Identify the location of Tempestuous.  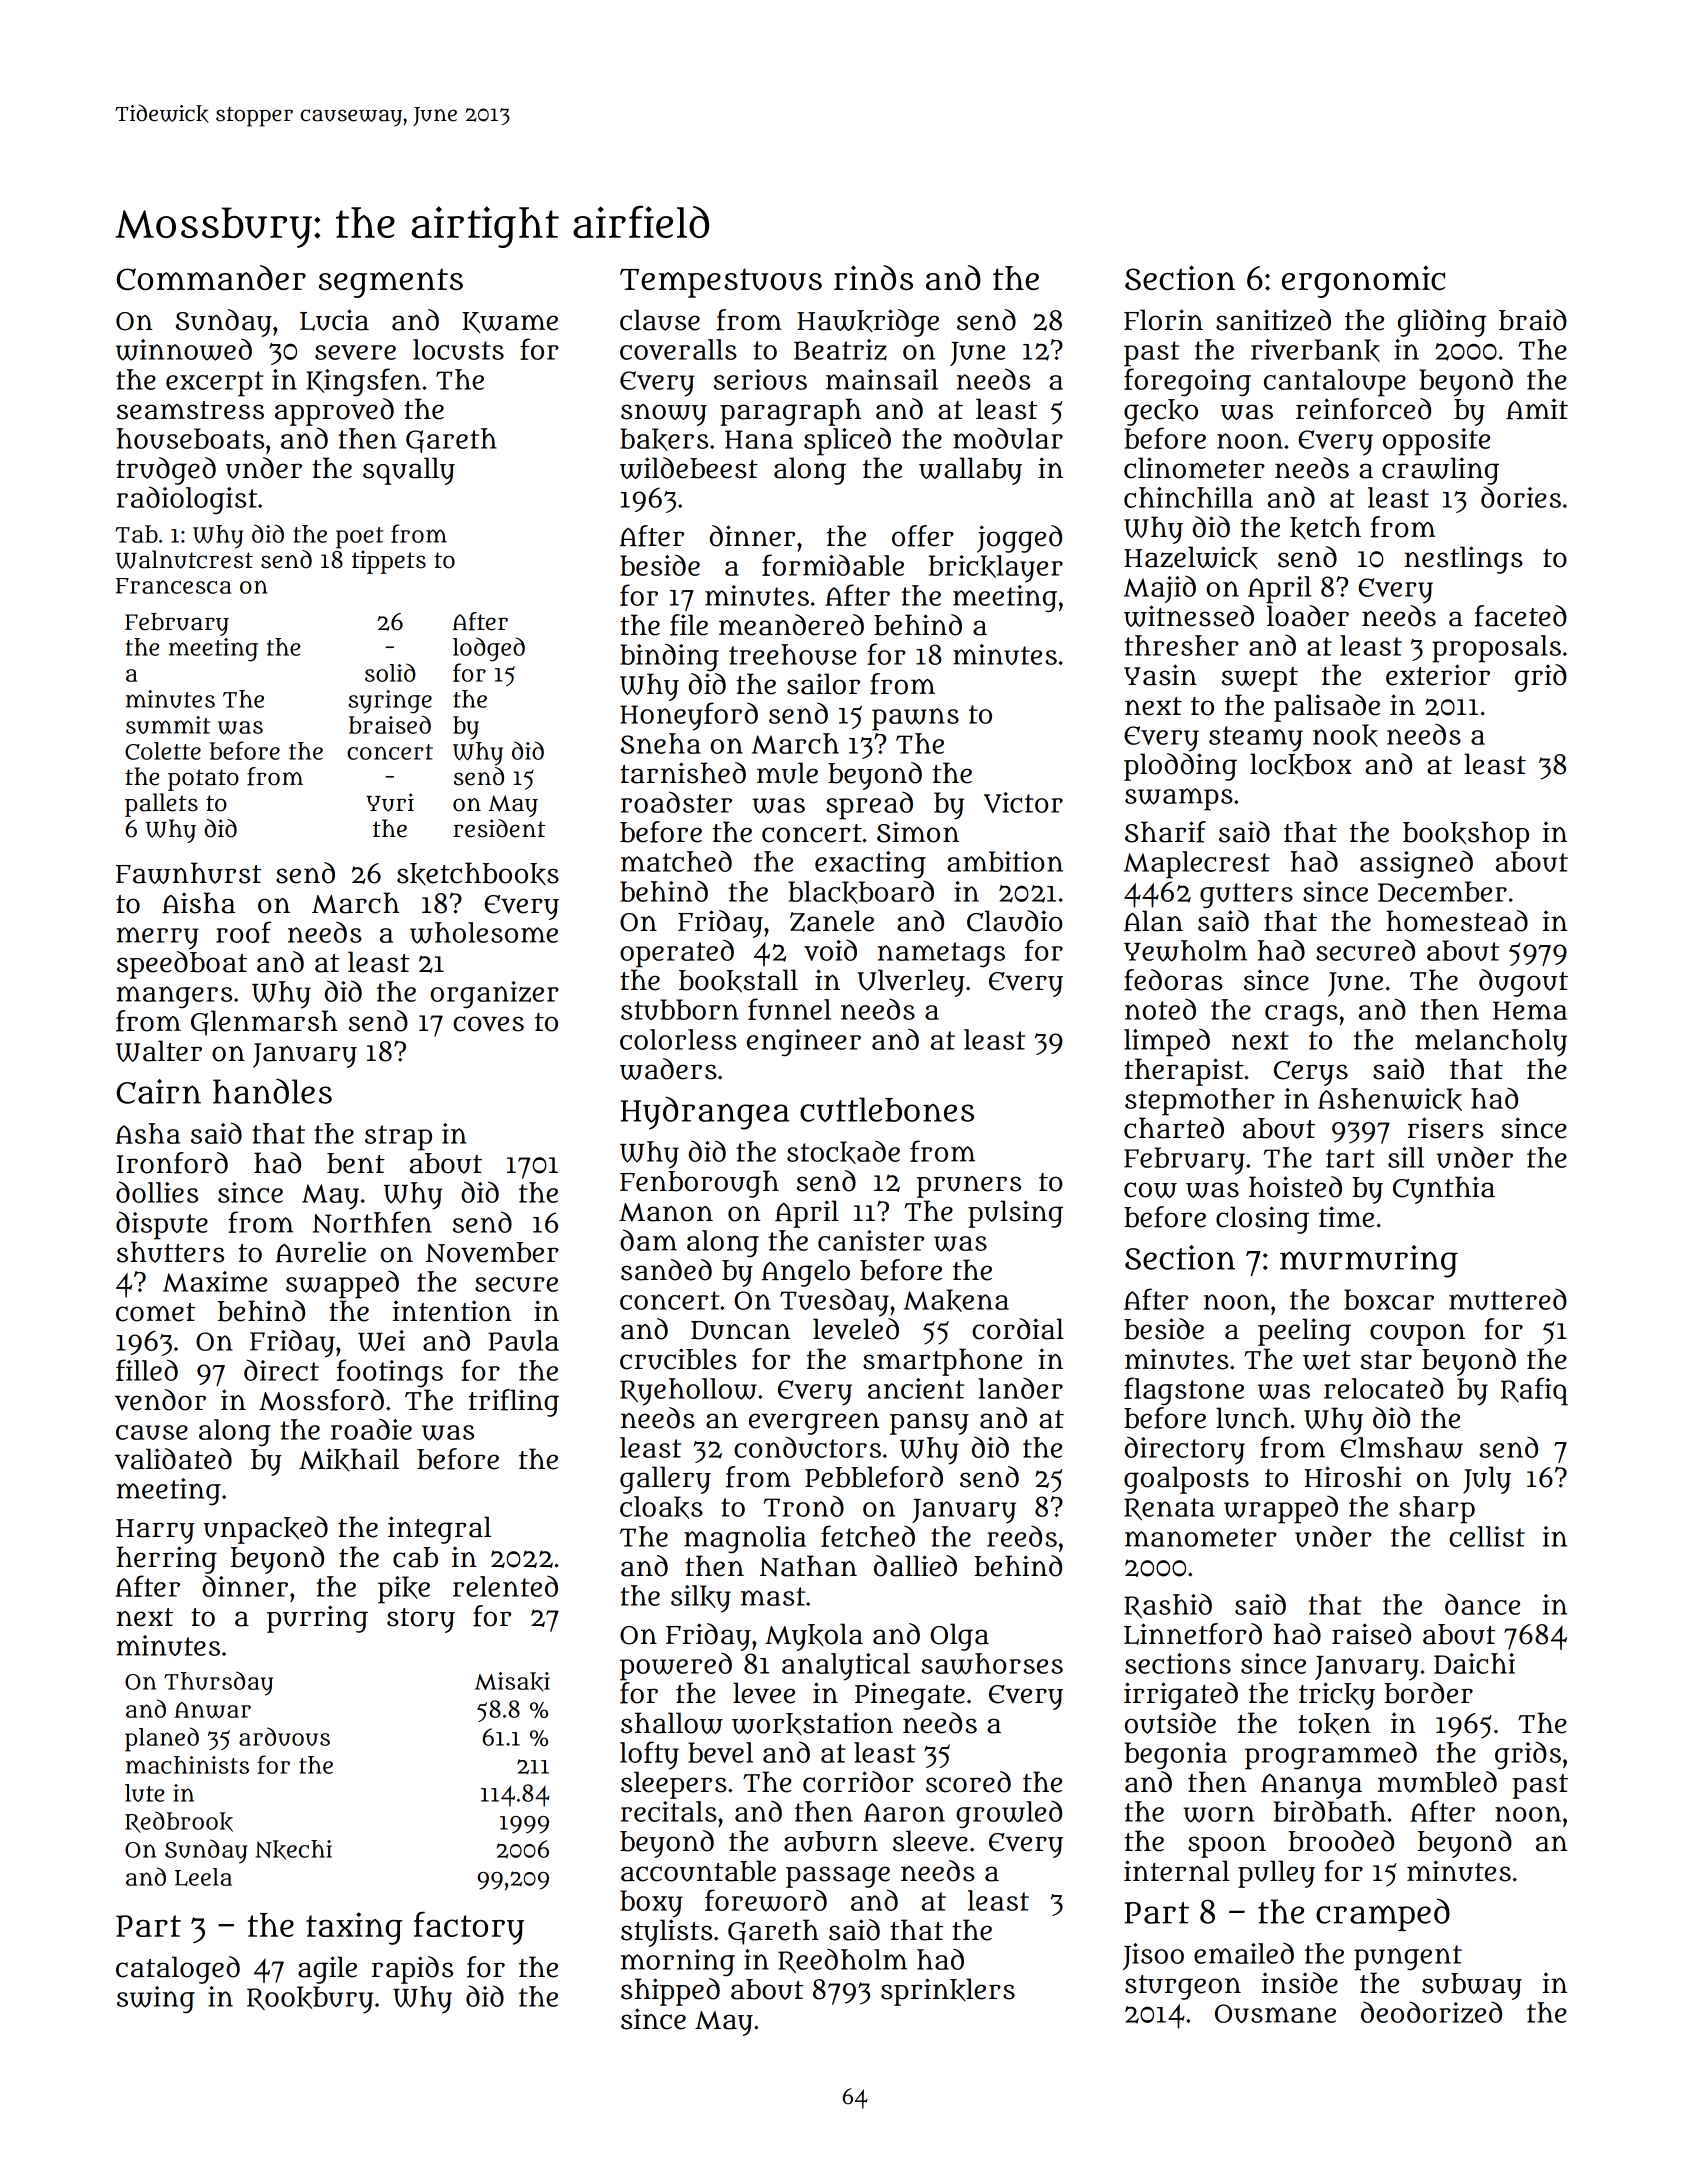
(721, 283).
